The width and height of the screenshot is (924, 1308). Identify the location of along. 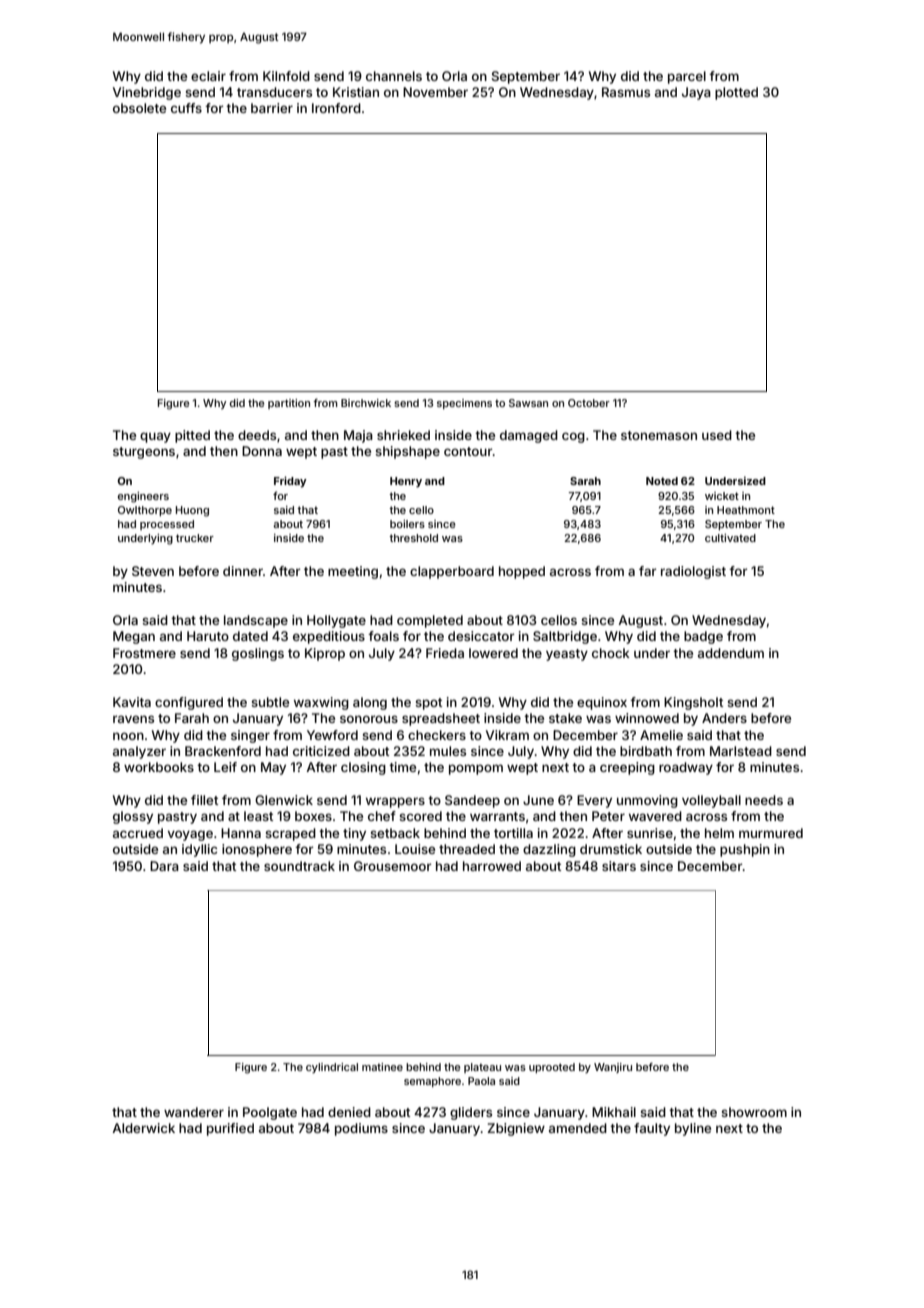
(370, 703).
